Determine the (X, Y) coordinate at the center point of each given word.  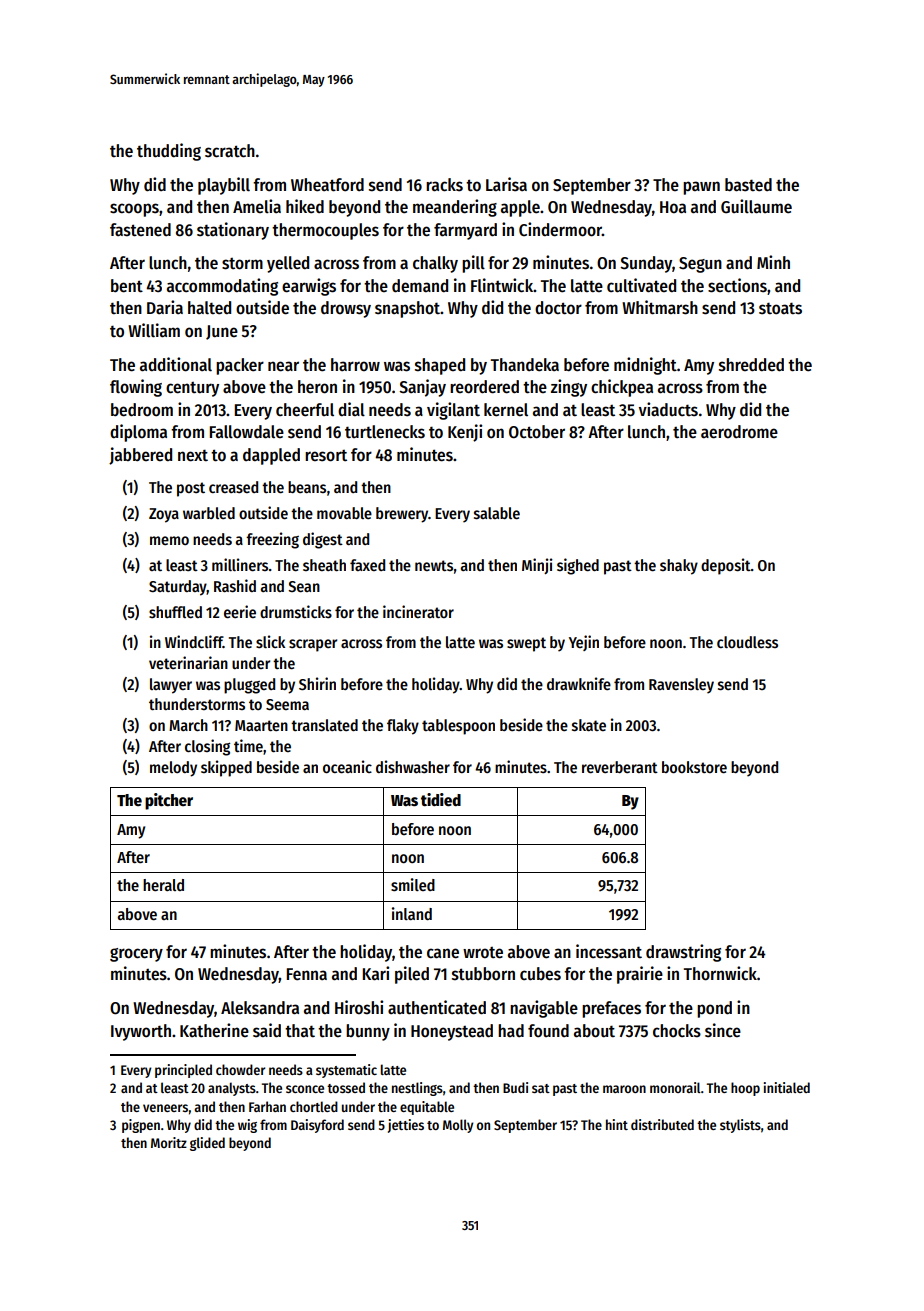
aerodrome (739, 432)
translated (324, 725)
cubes (540, 974)
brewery (402, 515)
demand (420, 286)
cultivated (641, 285)
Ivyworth (141, 1032)
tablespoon (458, 727)
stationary (233, 231)
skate (589, 725)
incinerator (418, 611)
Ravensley (681, 686)
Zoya (164, 515)
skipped (226, 768)
